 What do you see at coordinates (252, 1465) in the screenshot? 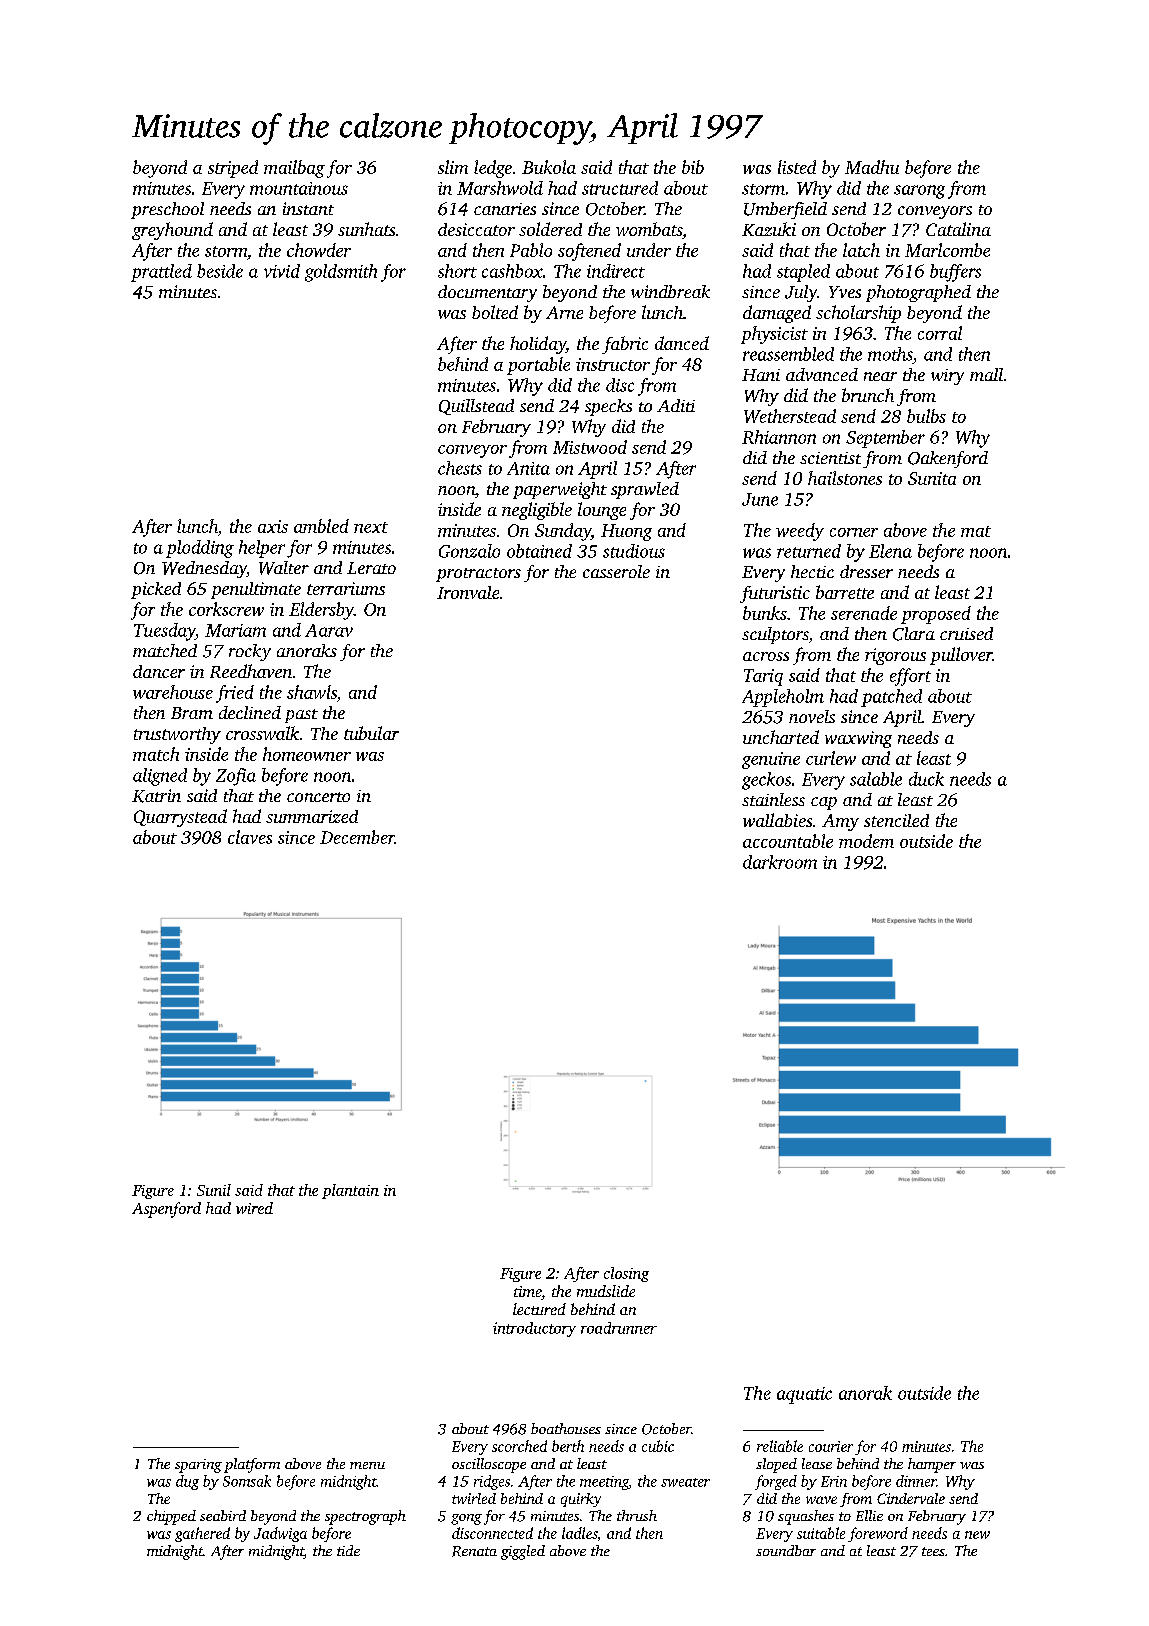
I see `platform` at bounding box center [252, 1465].
